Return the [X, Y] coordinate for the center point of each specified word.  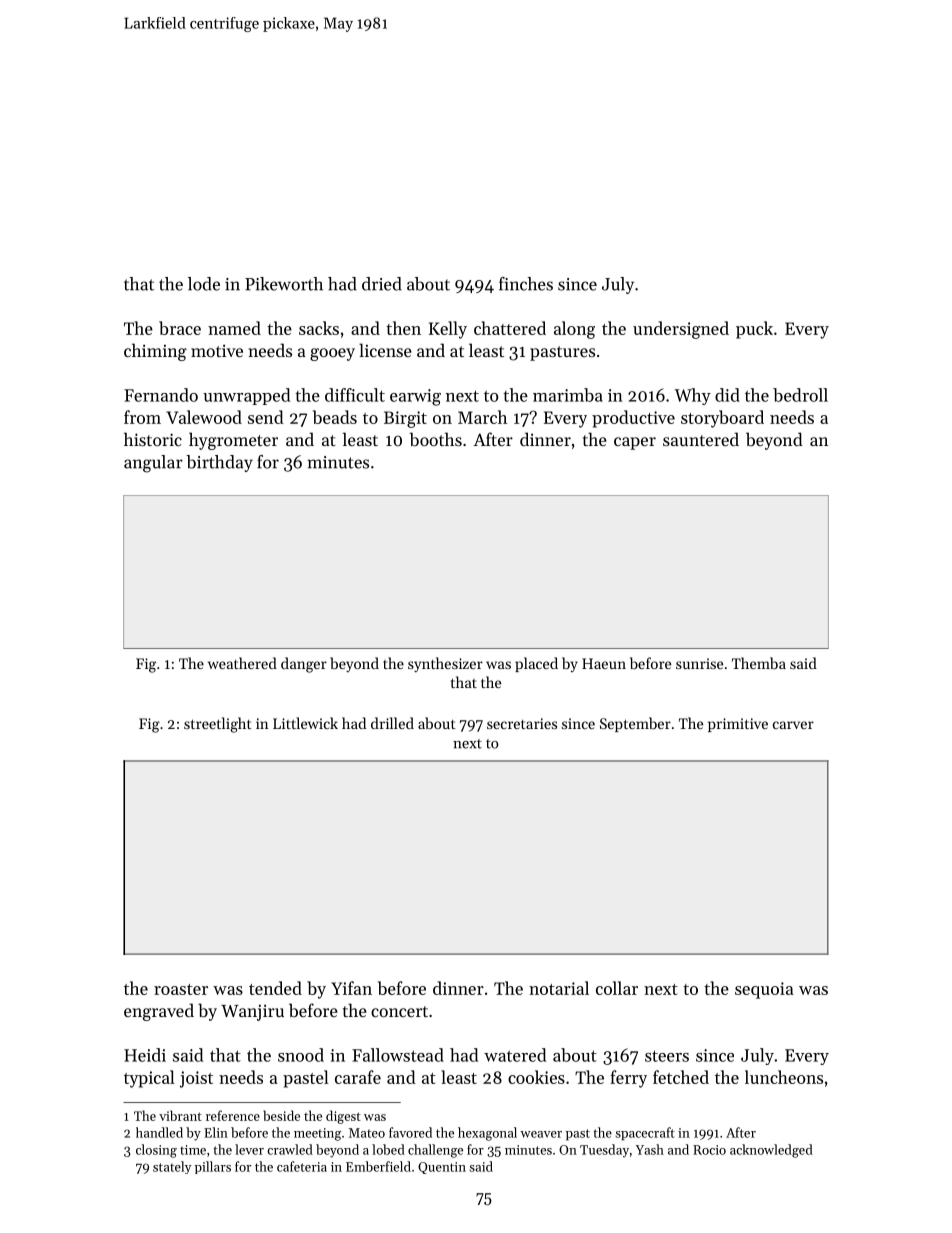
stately [172, 1167]
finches [526, 284]
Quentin [442, 1168]
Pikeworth [284, 284]
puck [754, 330]
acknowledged [771, 1151]
